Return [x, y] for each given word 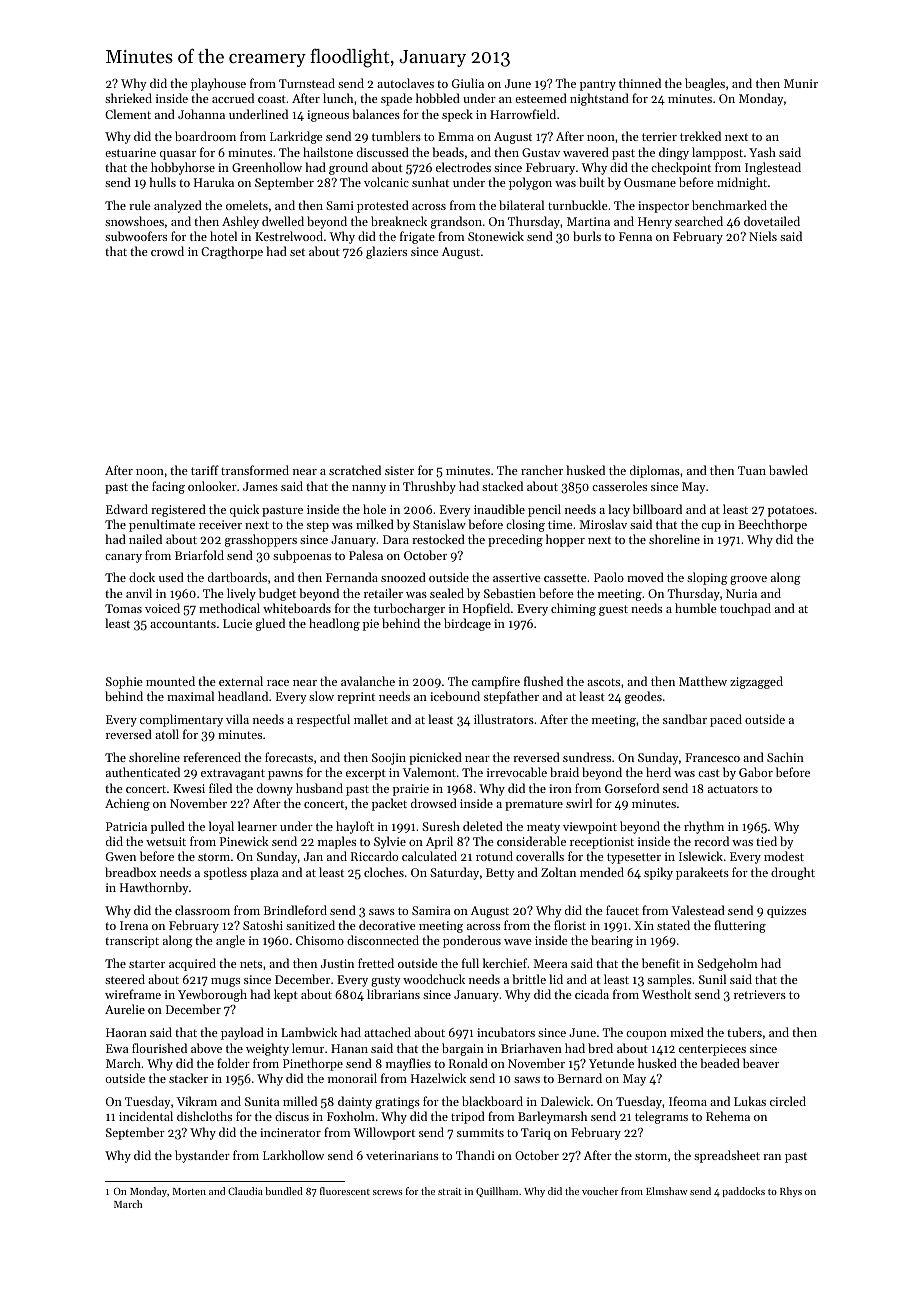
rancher [542, 470]
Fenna [635, 236]
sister [399, 470]
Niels [763, 236]
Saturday [454, 873]
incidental [146, 1116]
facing [168, 487]
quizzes [786, 912]
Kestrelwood [289, 236]
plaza [264, 873]
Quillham [497, 1192]
